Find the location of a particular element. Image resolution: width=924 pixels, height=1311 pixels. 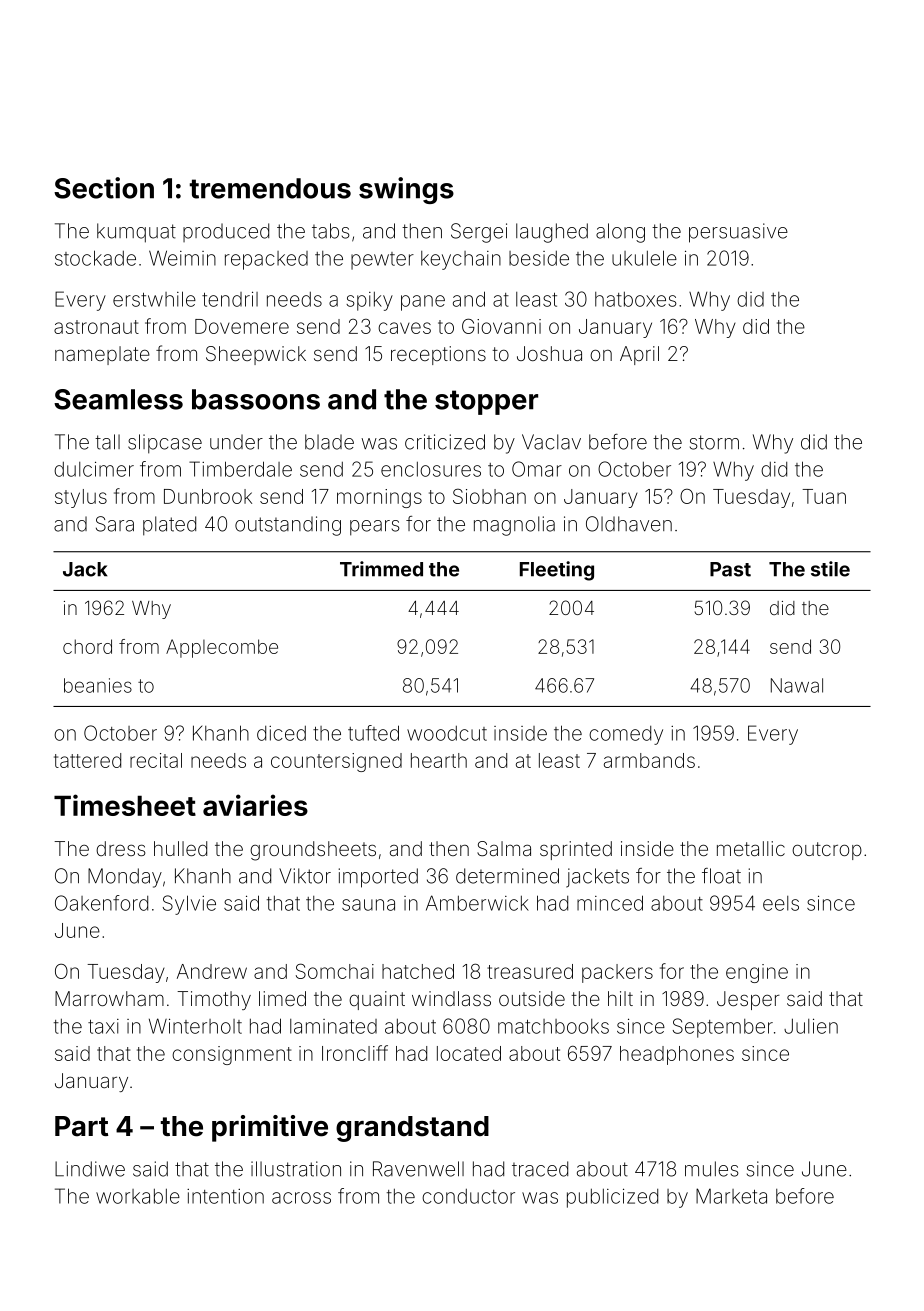

Tuan is located at coordinates (824, 496).
